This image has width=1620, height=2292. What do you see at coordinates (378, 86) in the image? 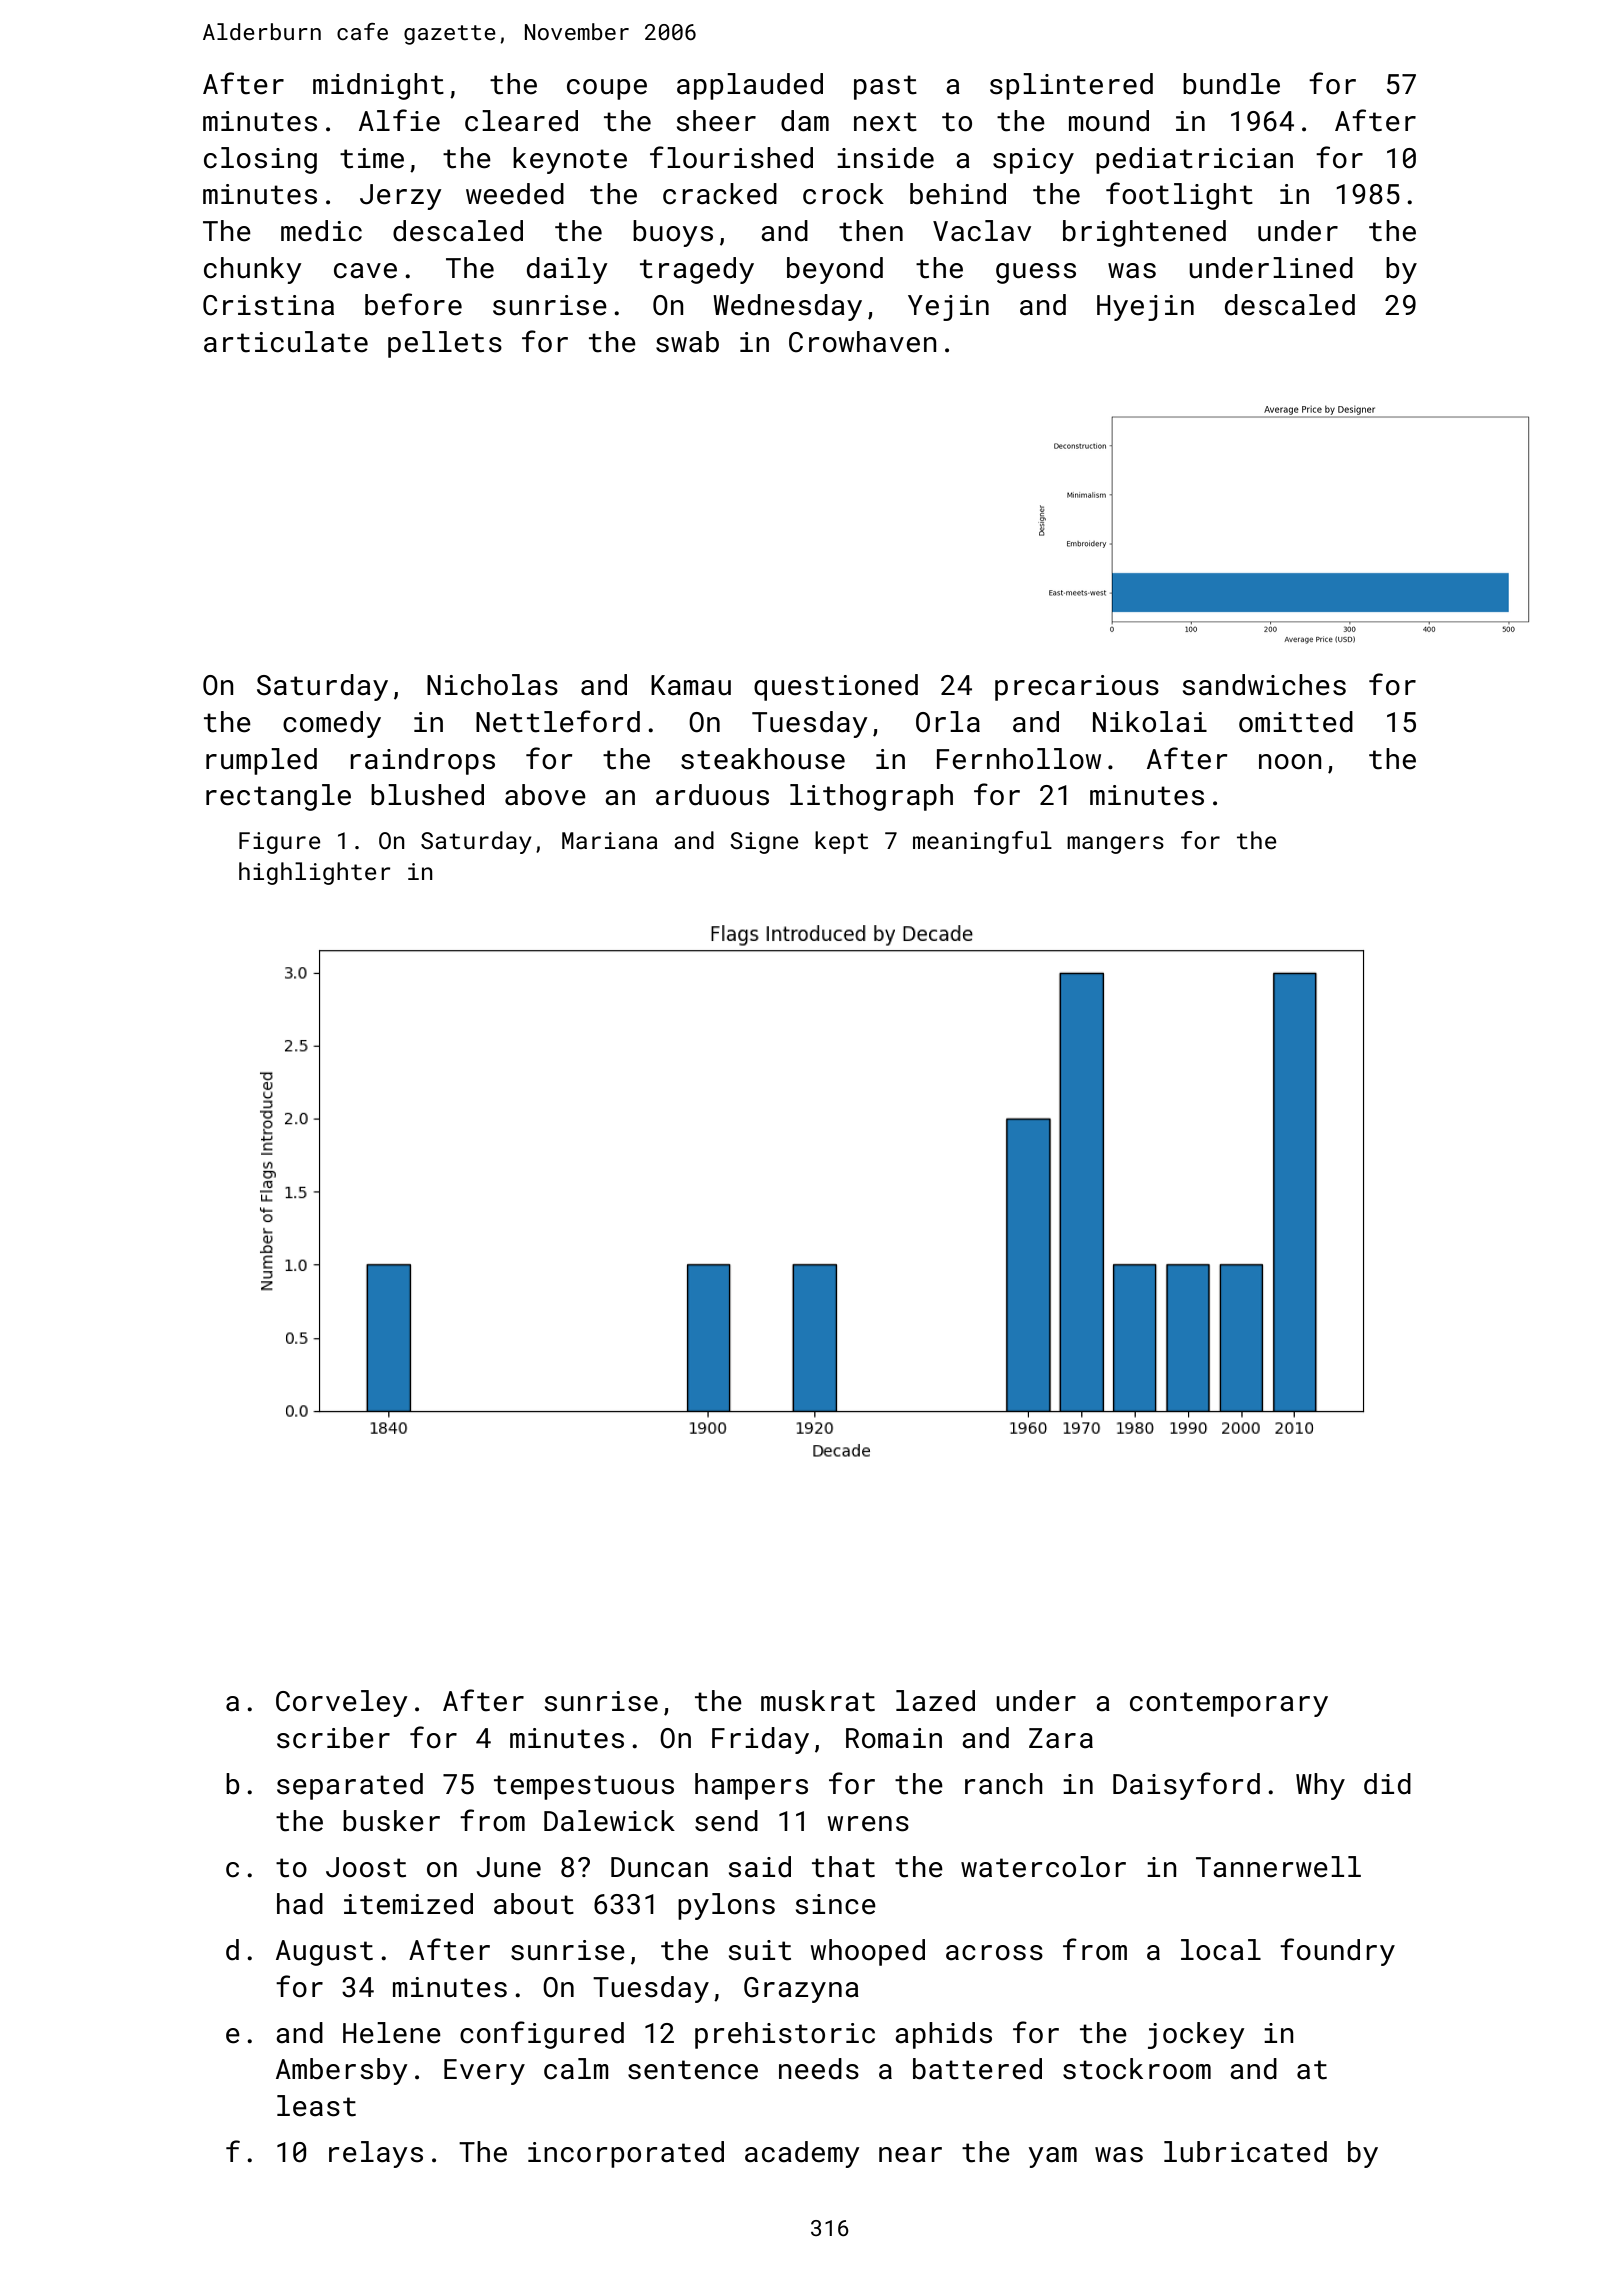
I see `midnight` at bounding box center [378, 86].
